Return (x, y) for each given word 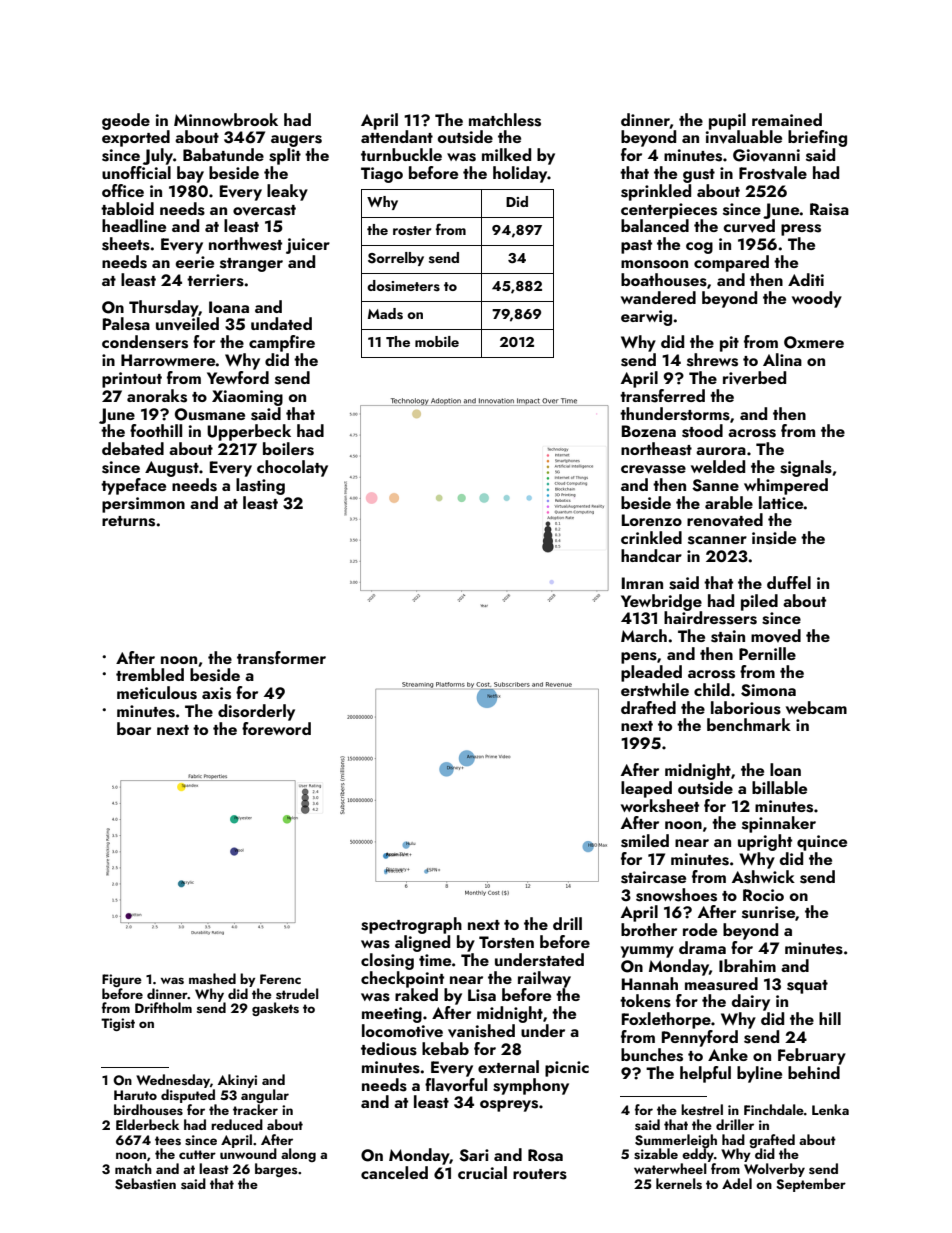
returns (128, 521)
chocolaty (292, 468)
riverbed (754, 378)
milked (506, 154)
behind (814, 1072)
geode (126, 121)
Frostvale (773, 173)
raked (416, 994)
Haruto (135, 1095)
